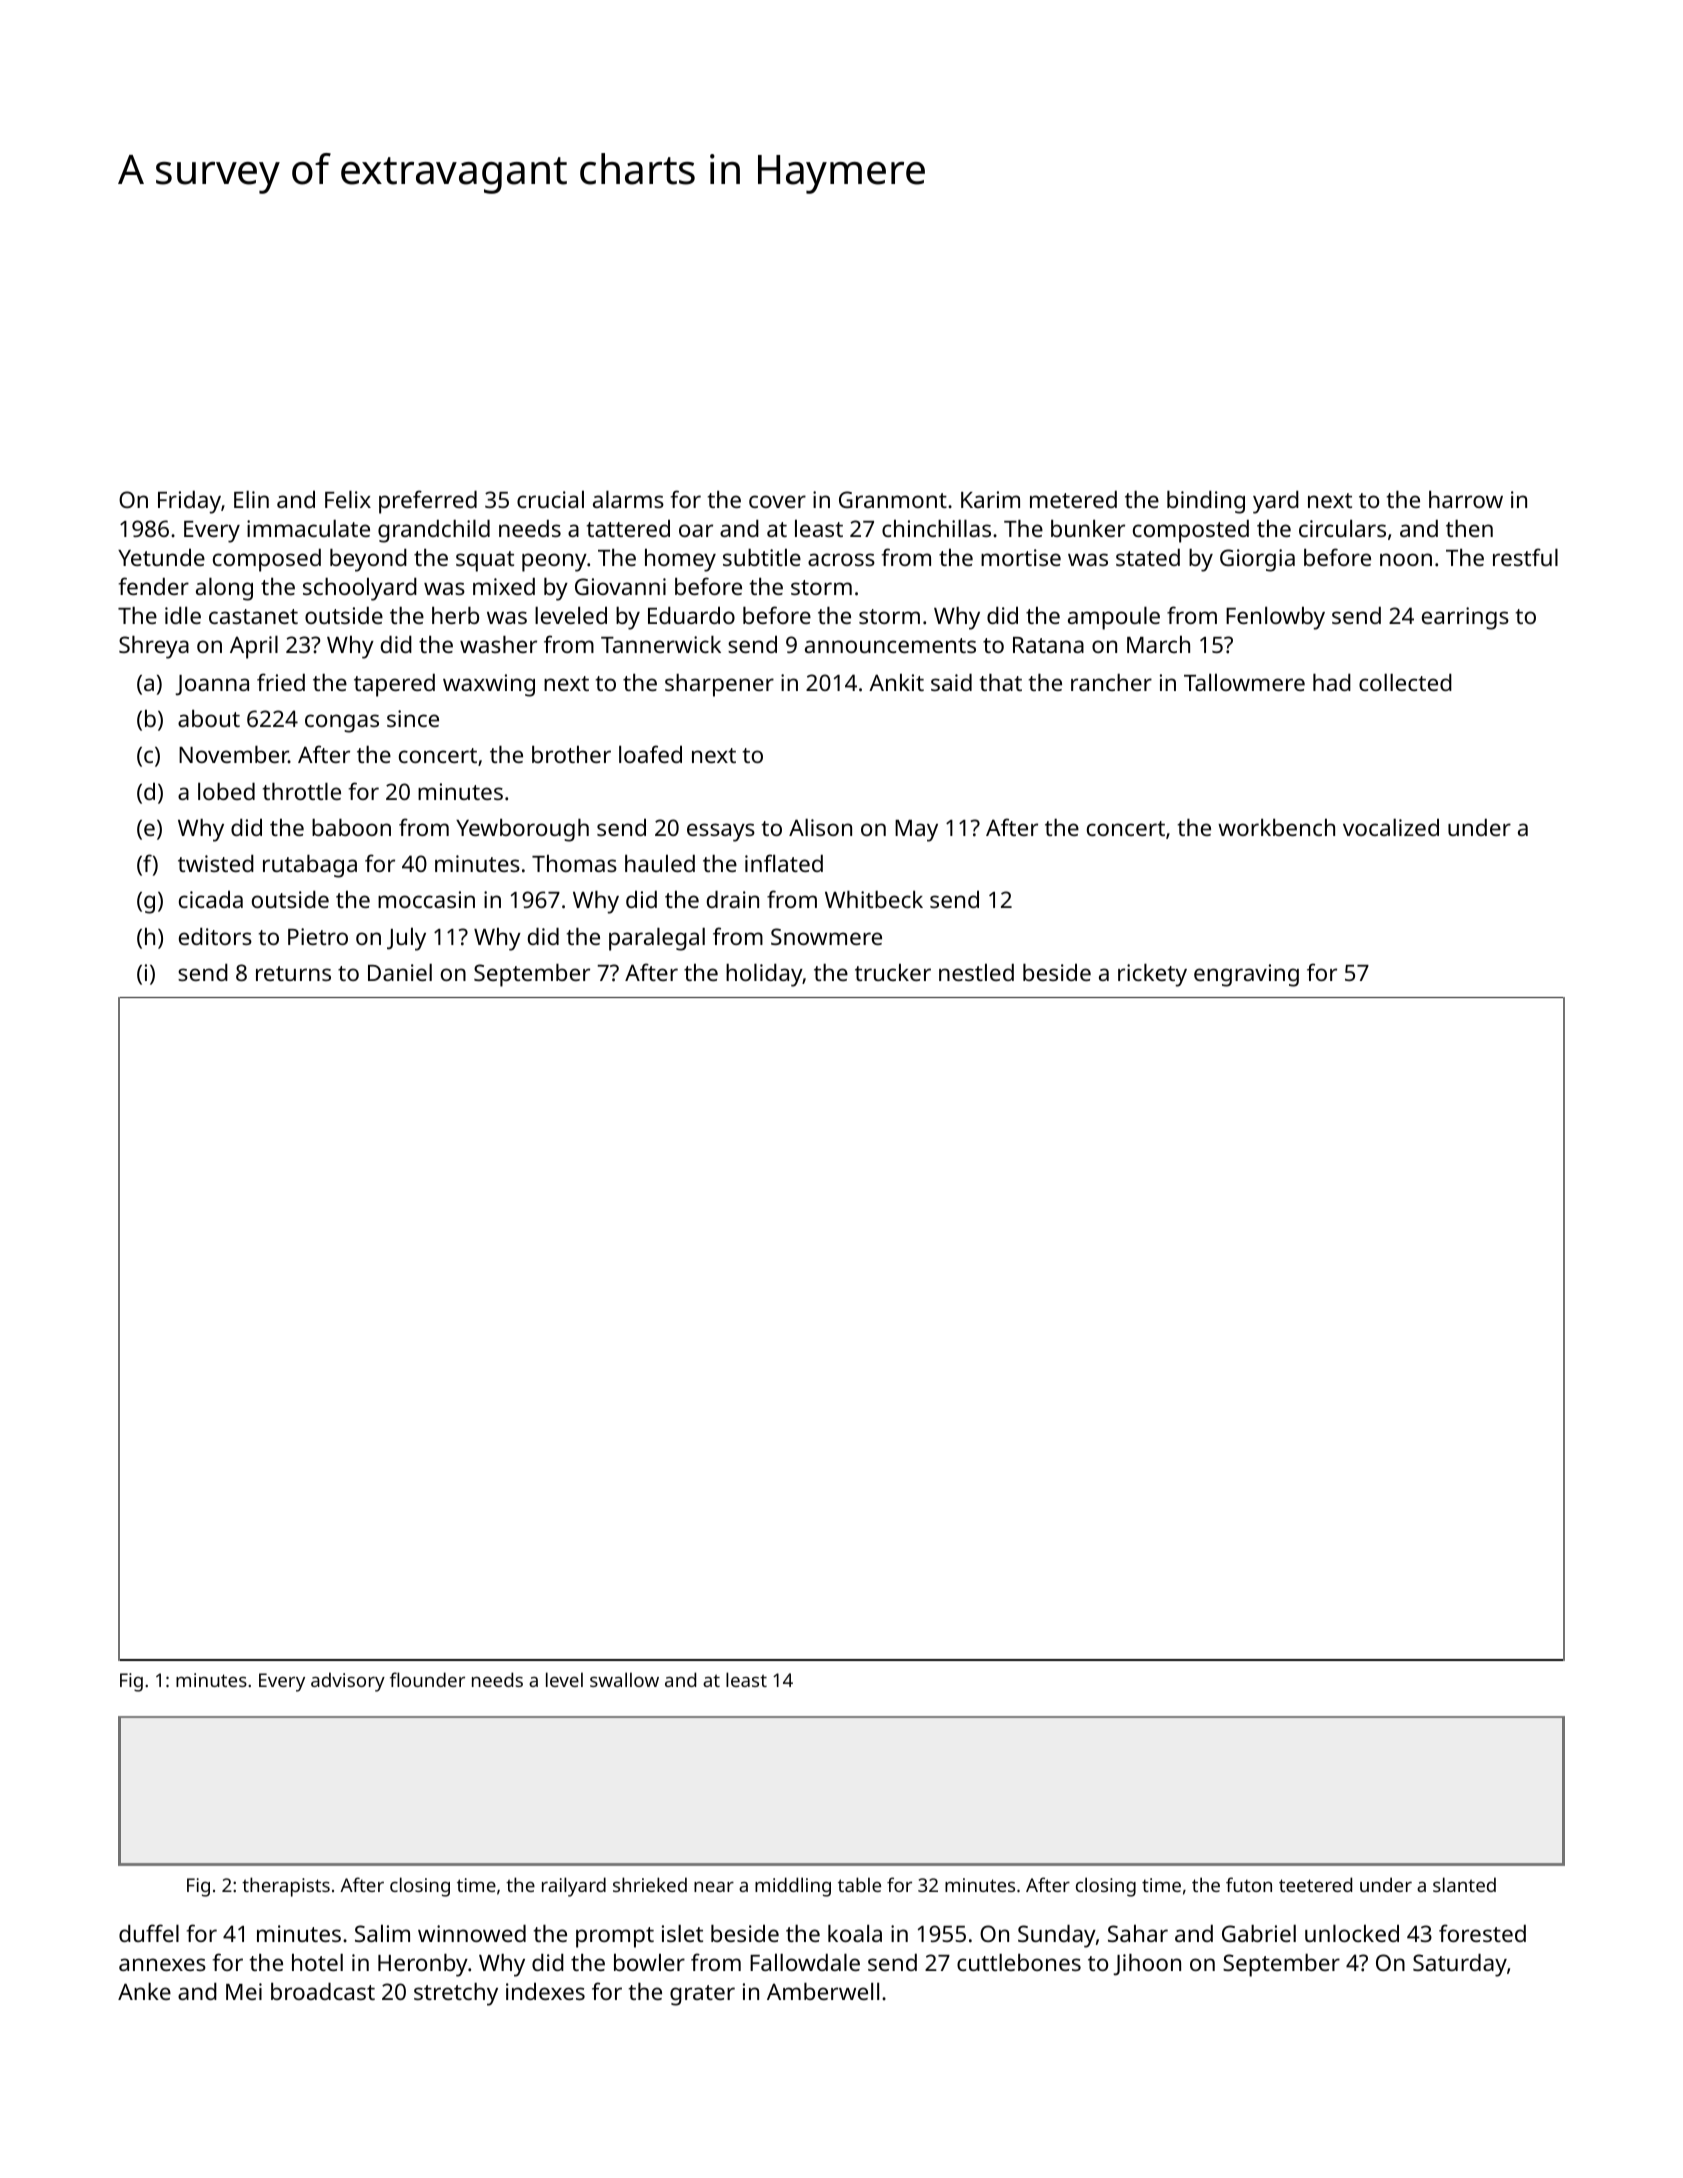 Image resolution: width=1683 pixels, height=2178 pixels. Describe the element at coordinates (916, 831) in the screenshot. I see `May` at that location.
